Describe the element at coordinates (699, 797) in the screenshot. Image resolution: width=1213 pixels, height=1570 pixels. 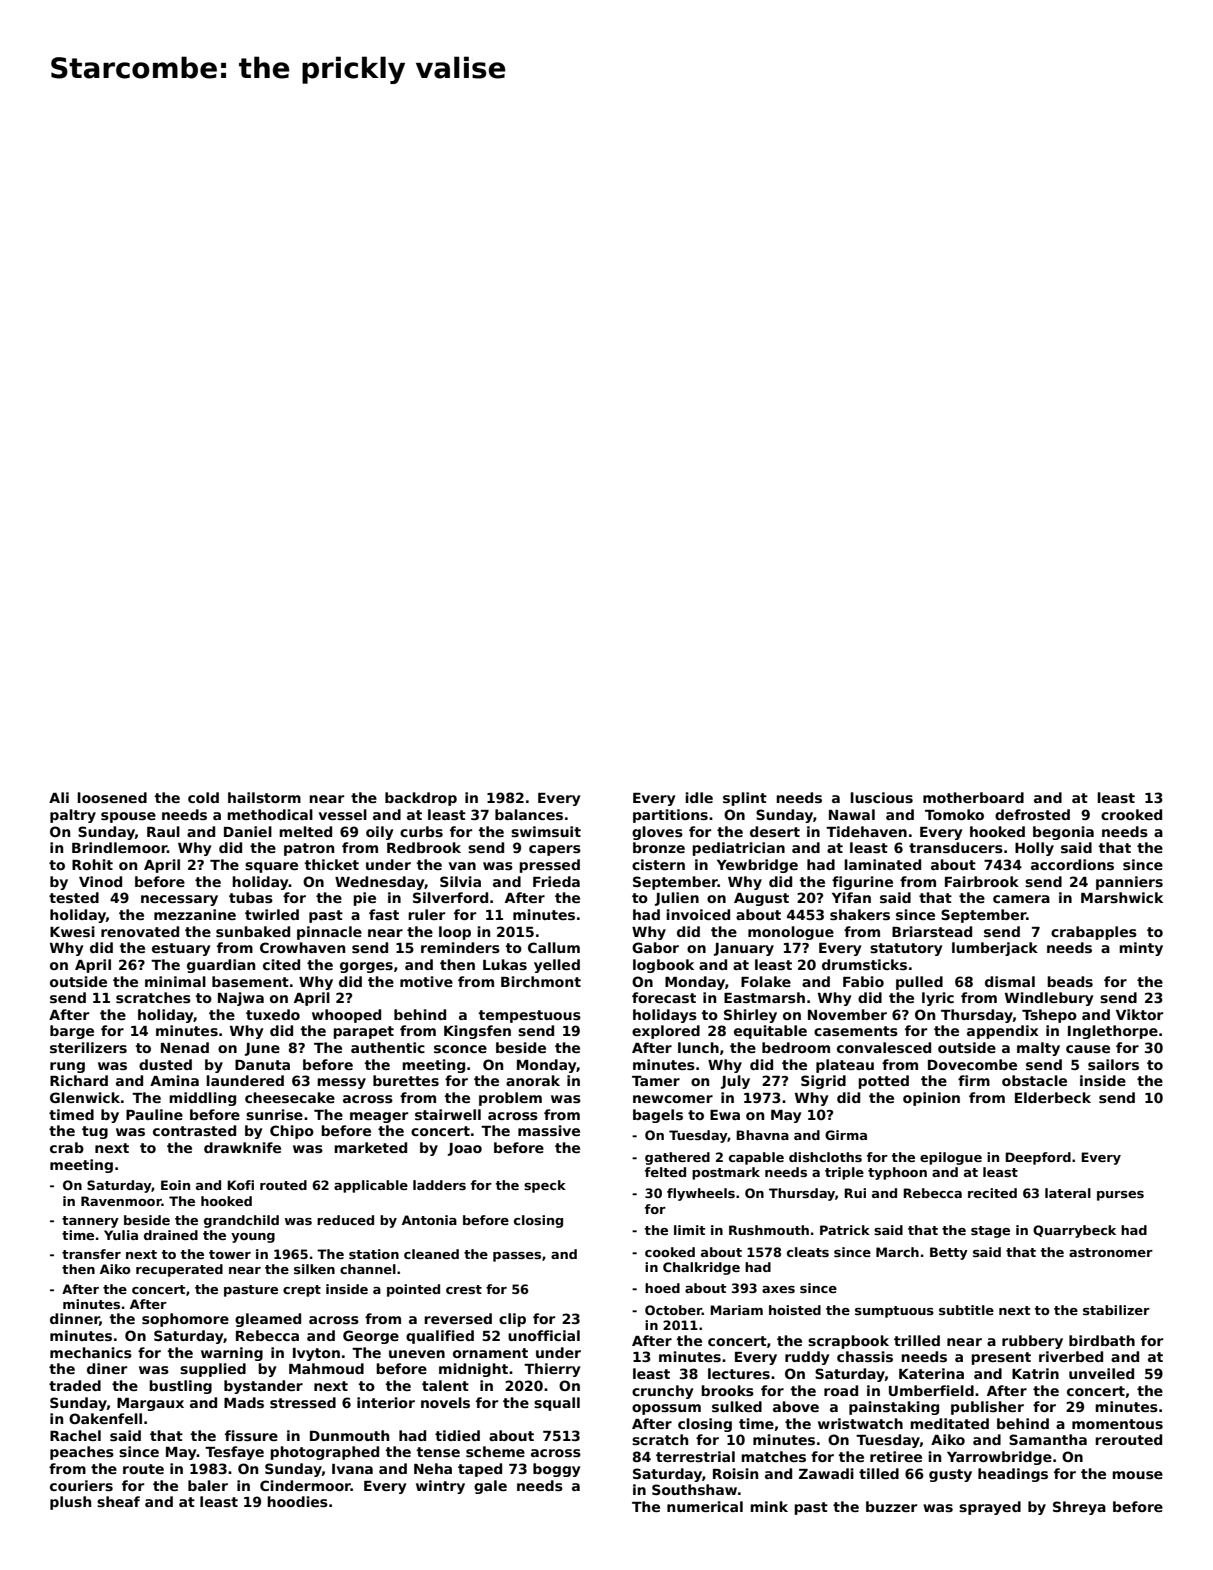
I see `idle` at that location.
